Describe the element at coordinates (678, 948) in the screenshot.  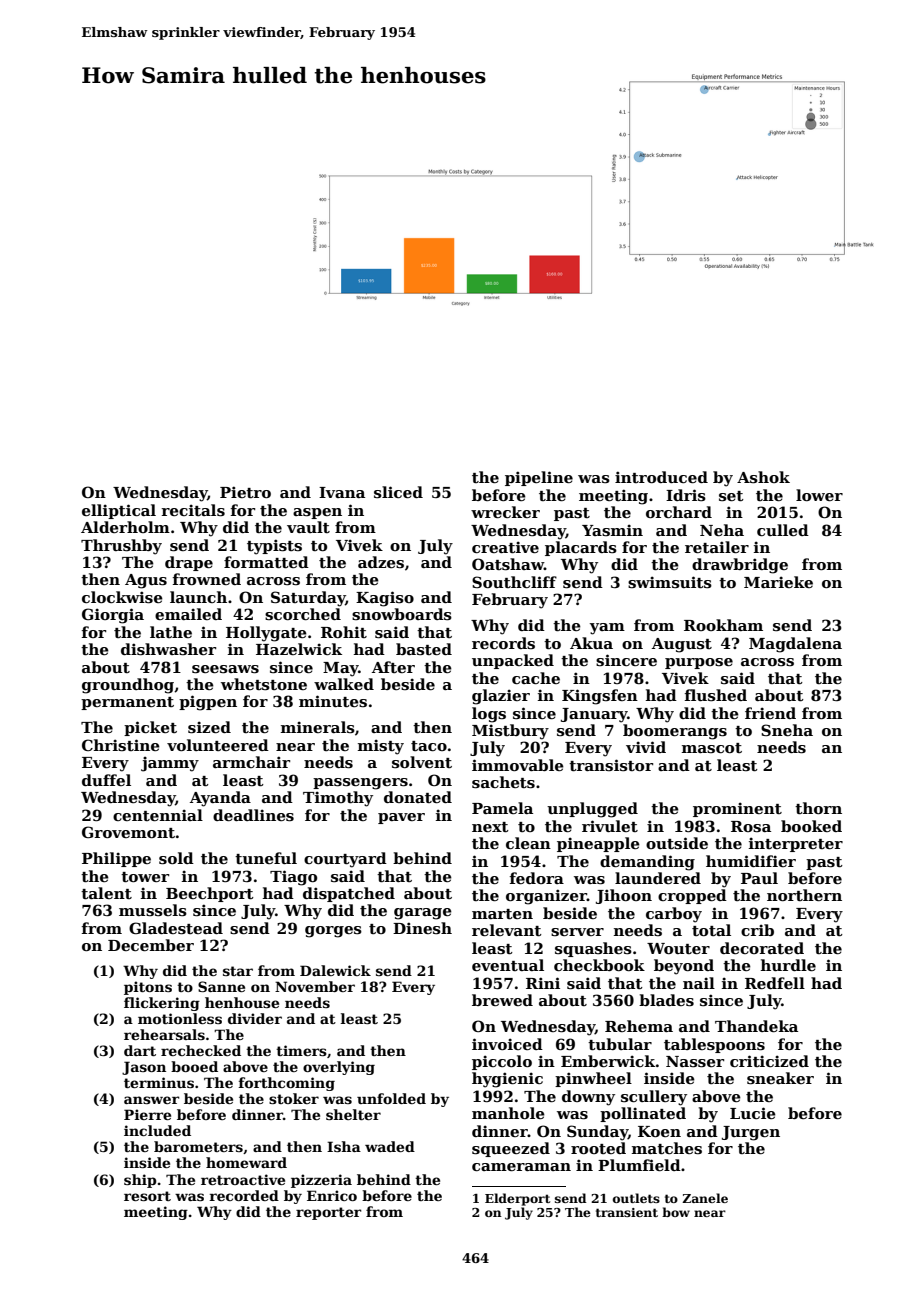
I see `Wouter` at that location.
